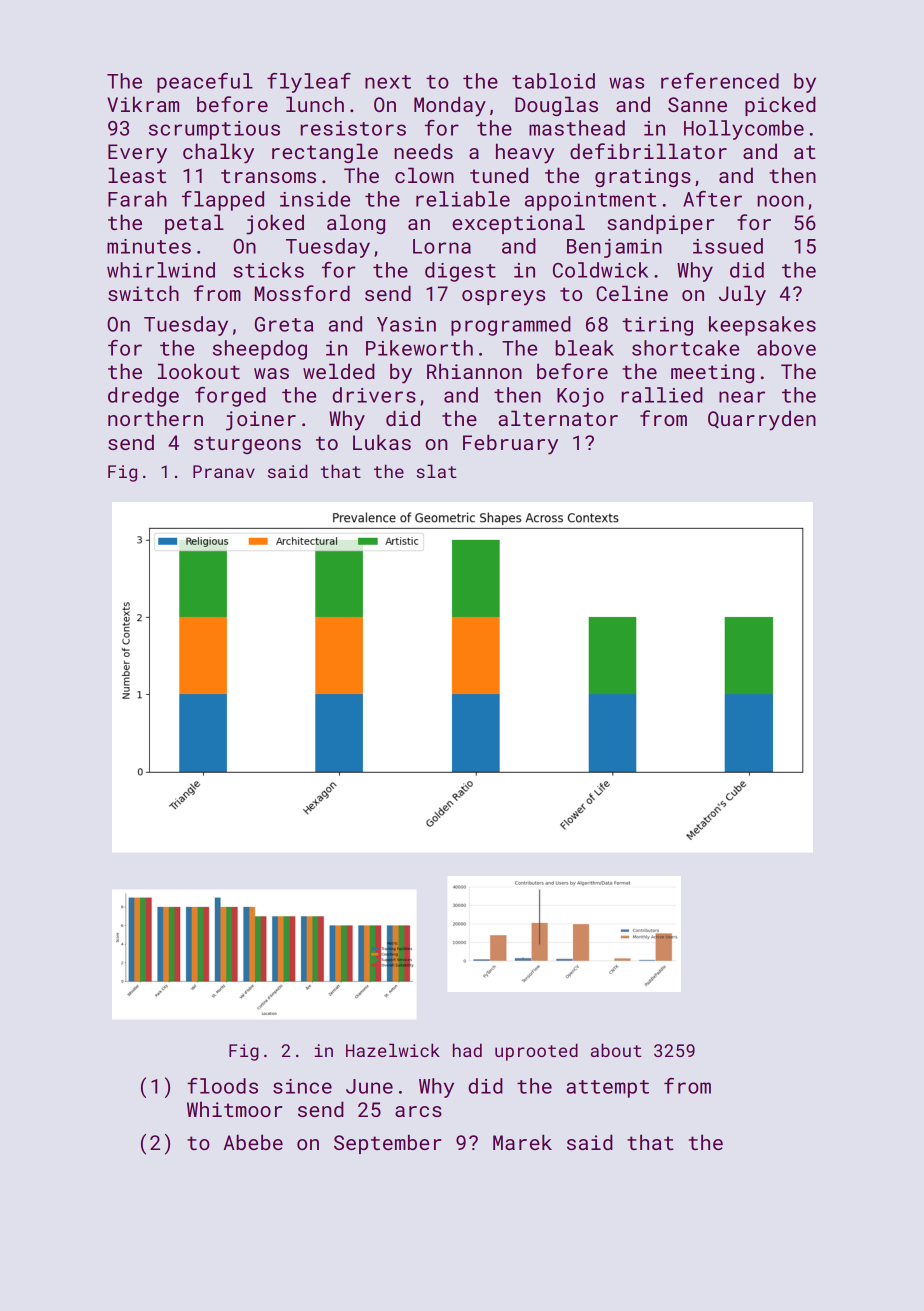 The width and height of the image is (924, 1311). Describe the element at coordinates (467, 1050) in the image. I see `had` at that location.
